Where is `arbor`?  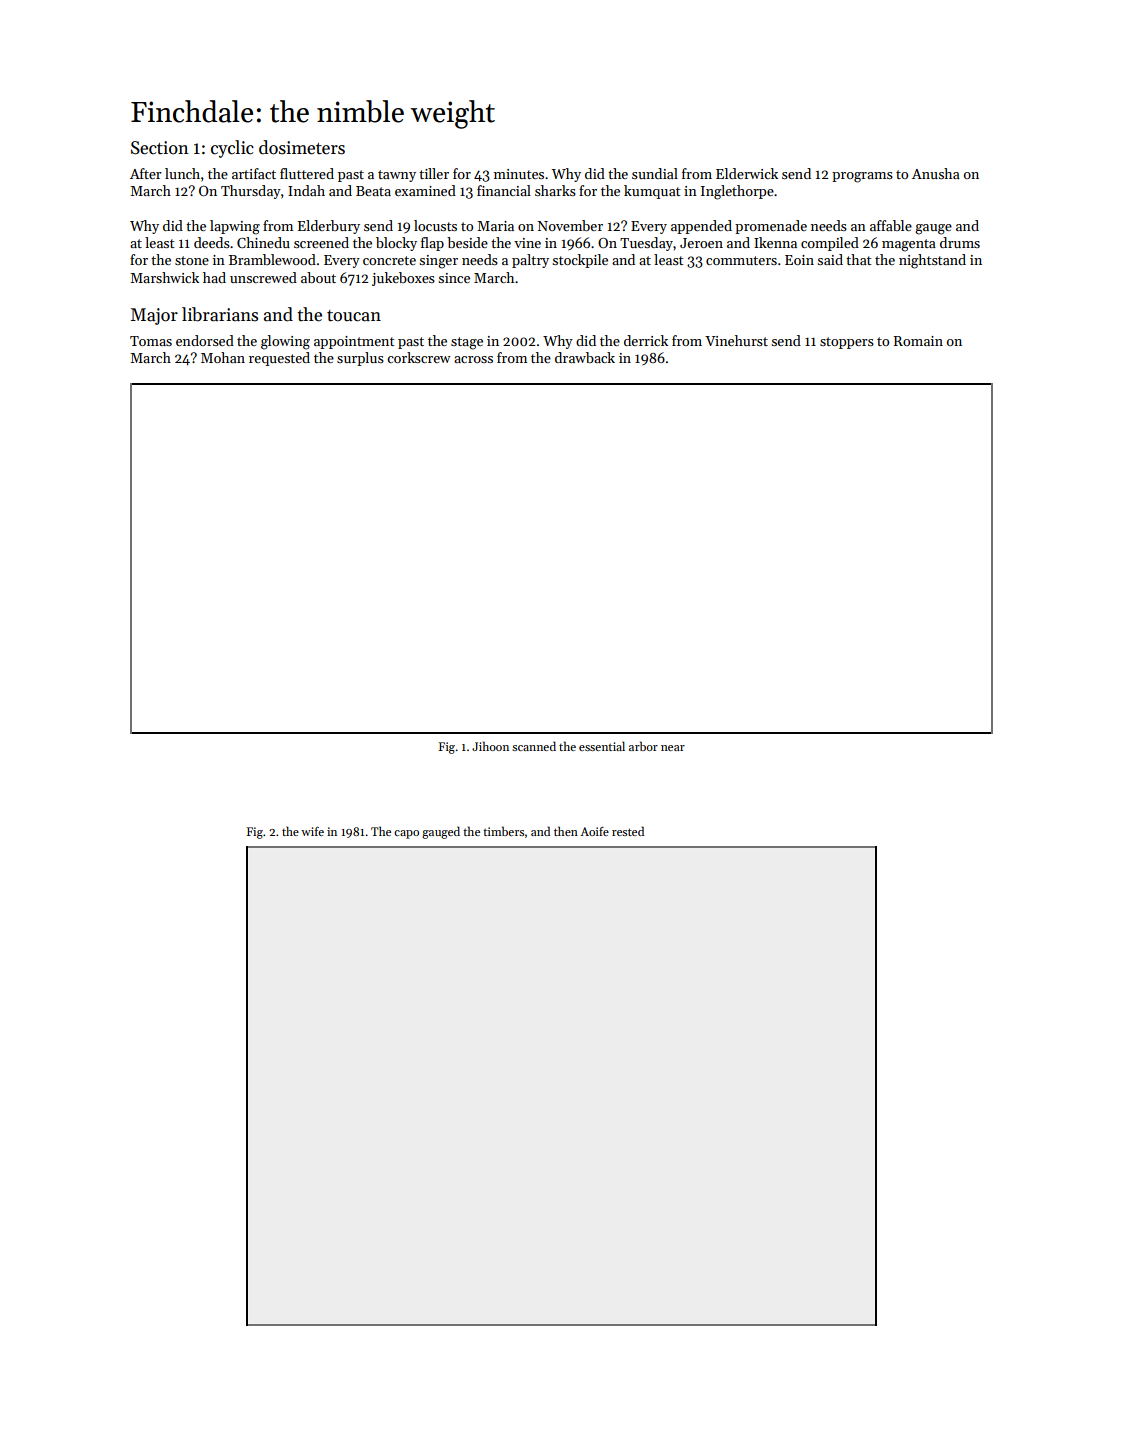 arbor is located at coordinates (643, 746).
